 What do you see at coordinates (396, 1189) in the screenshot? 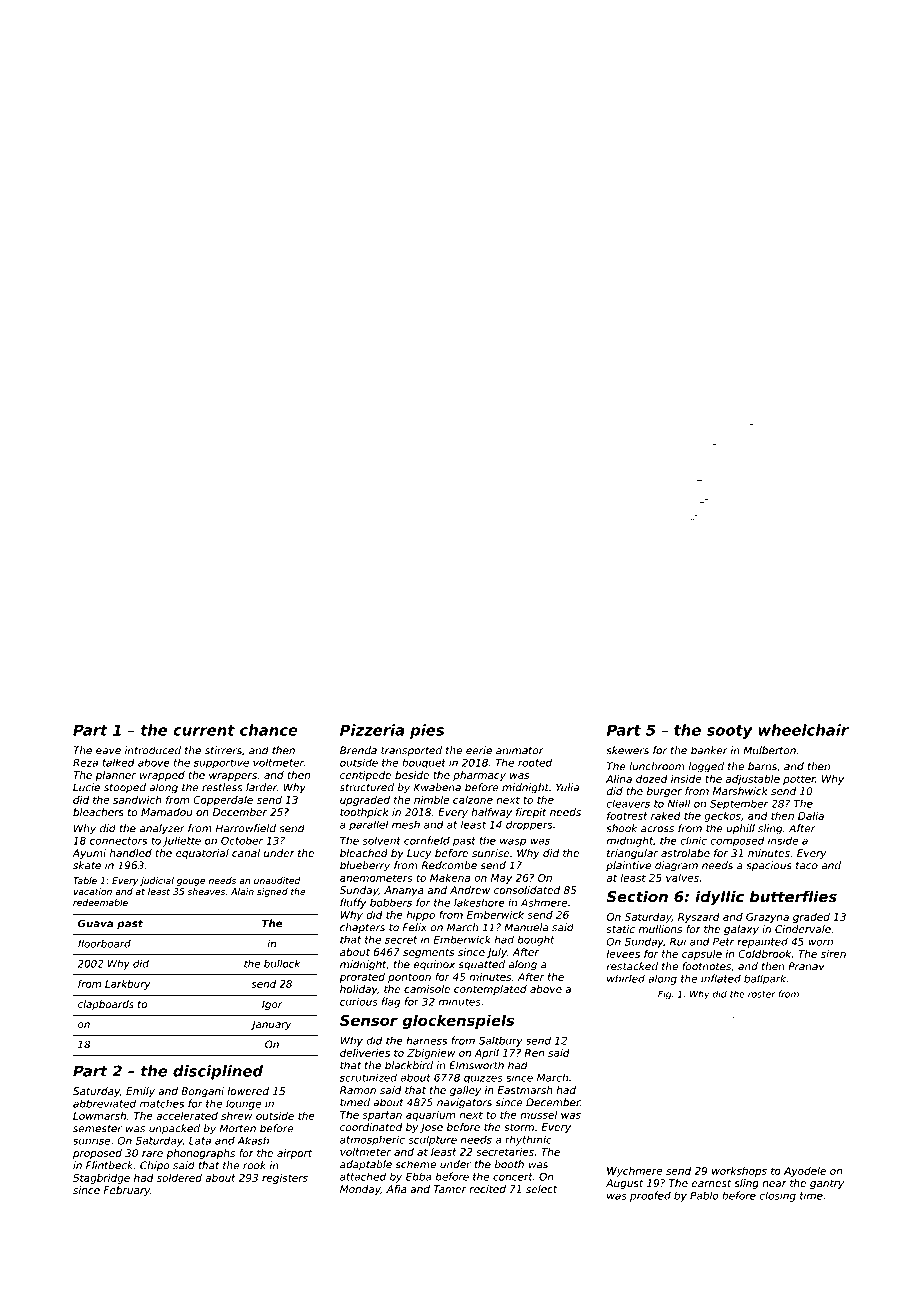
I see `Afia` at bounding box center [396, 1189].
